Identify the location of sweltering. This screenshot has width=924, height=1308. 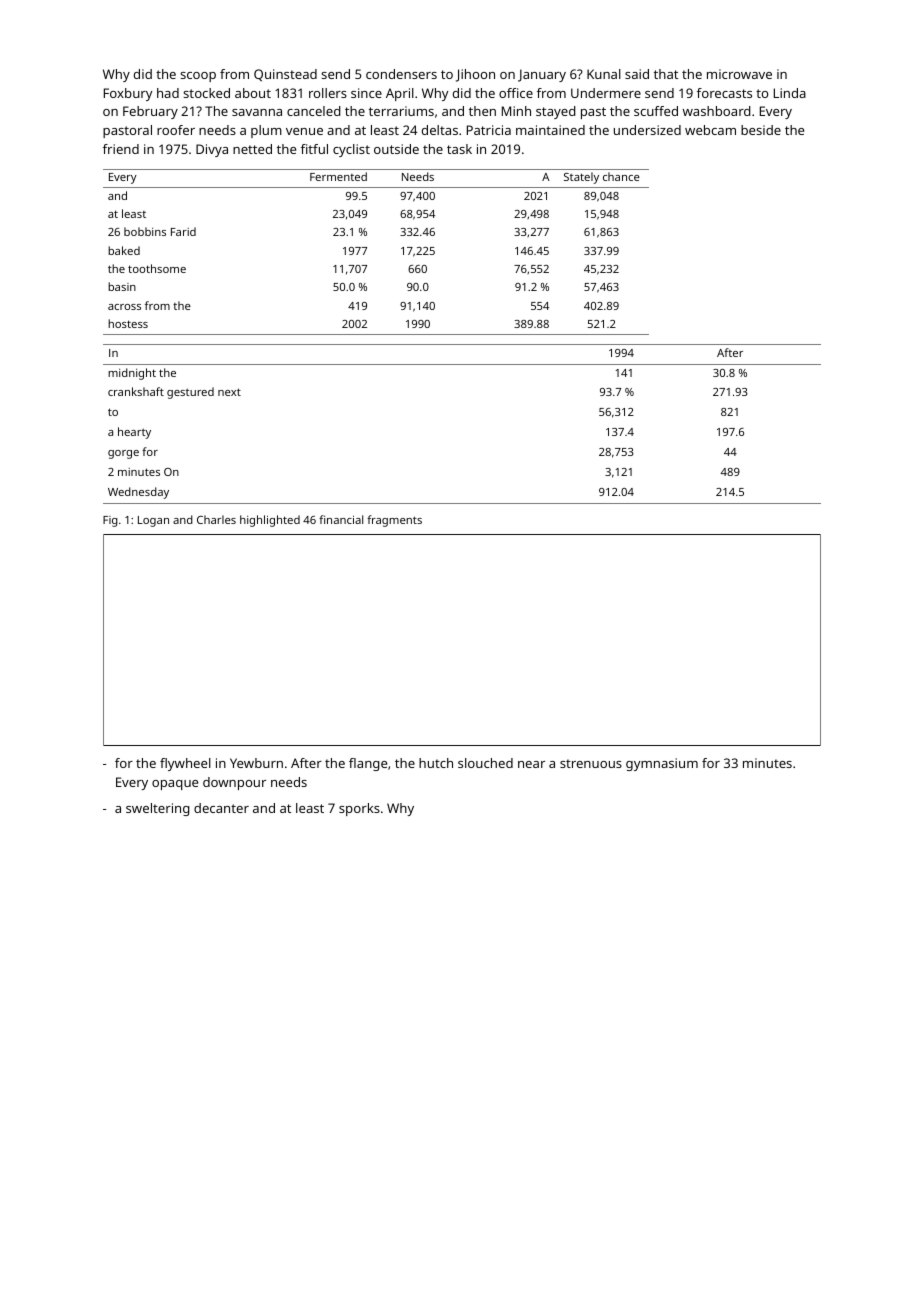
(158, 809).
